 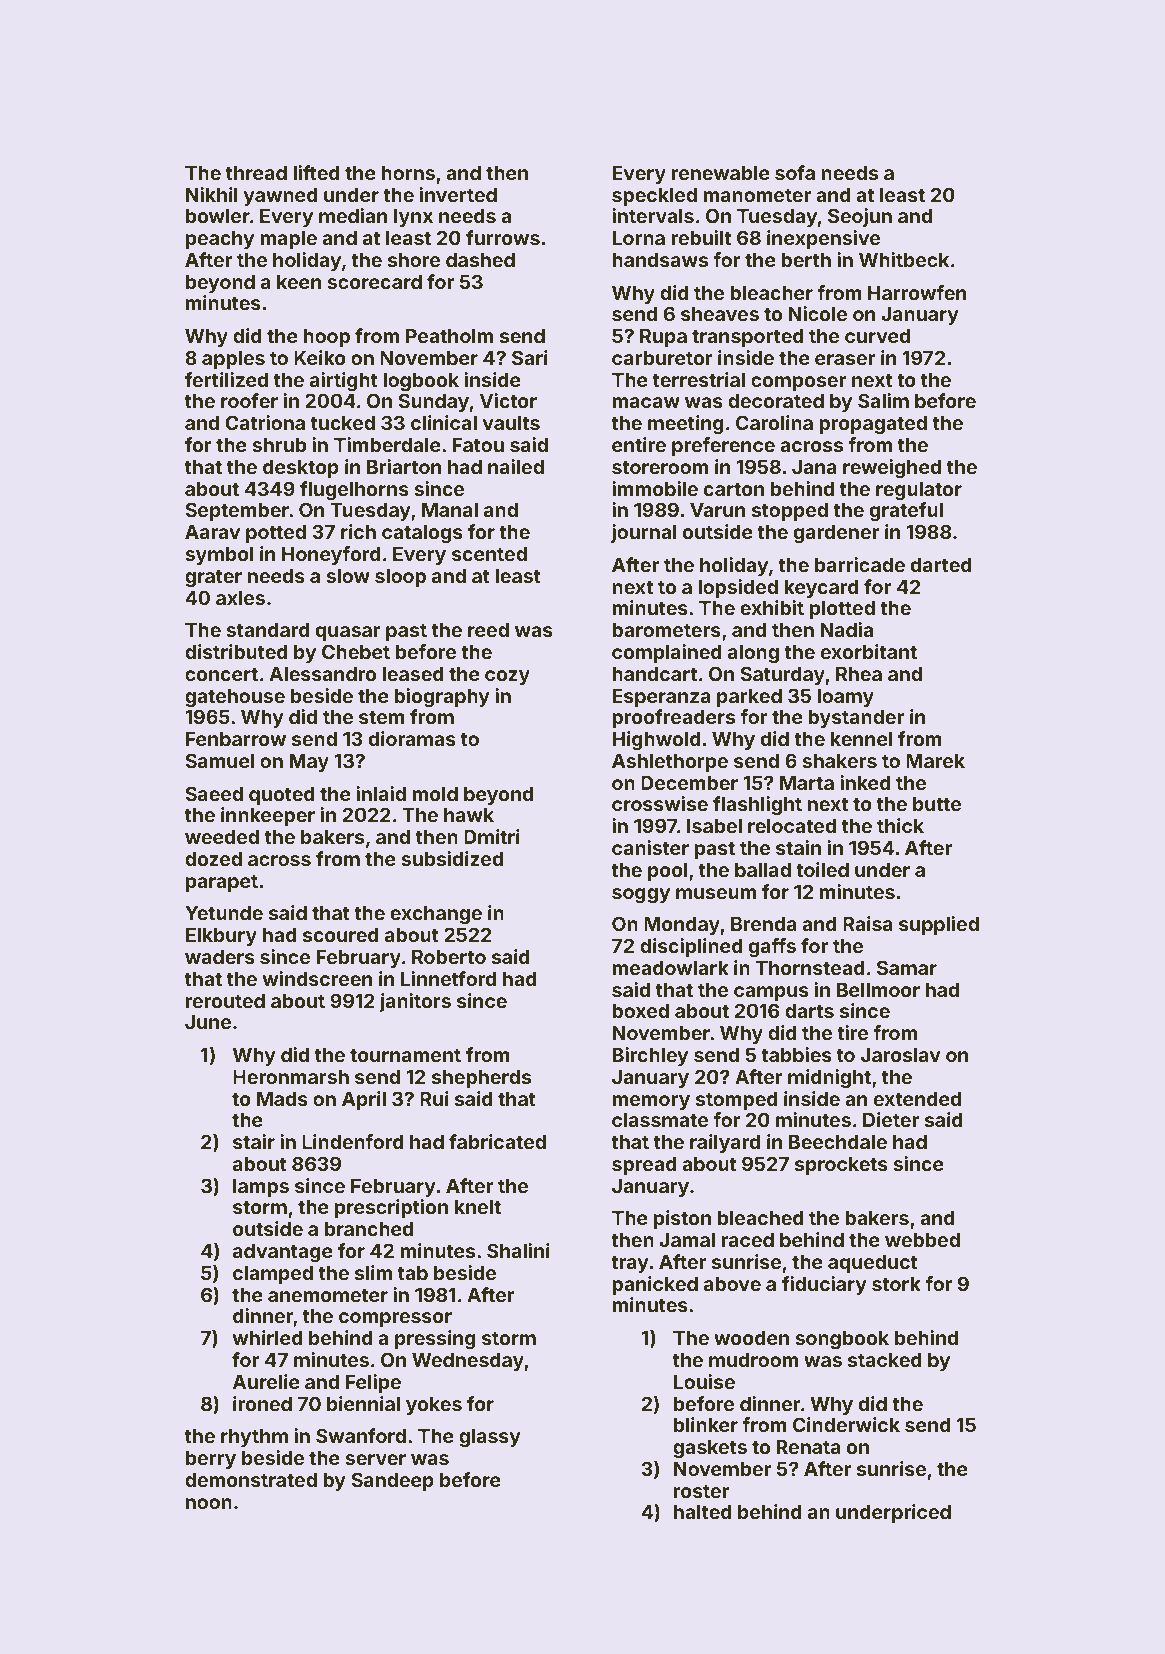 What do you see at coordinates (209, 1503) in the document?
I see `noon` at bounding box center [209, 1503].
